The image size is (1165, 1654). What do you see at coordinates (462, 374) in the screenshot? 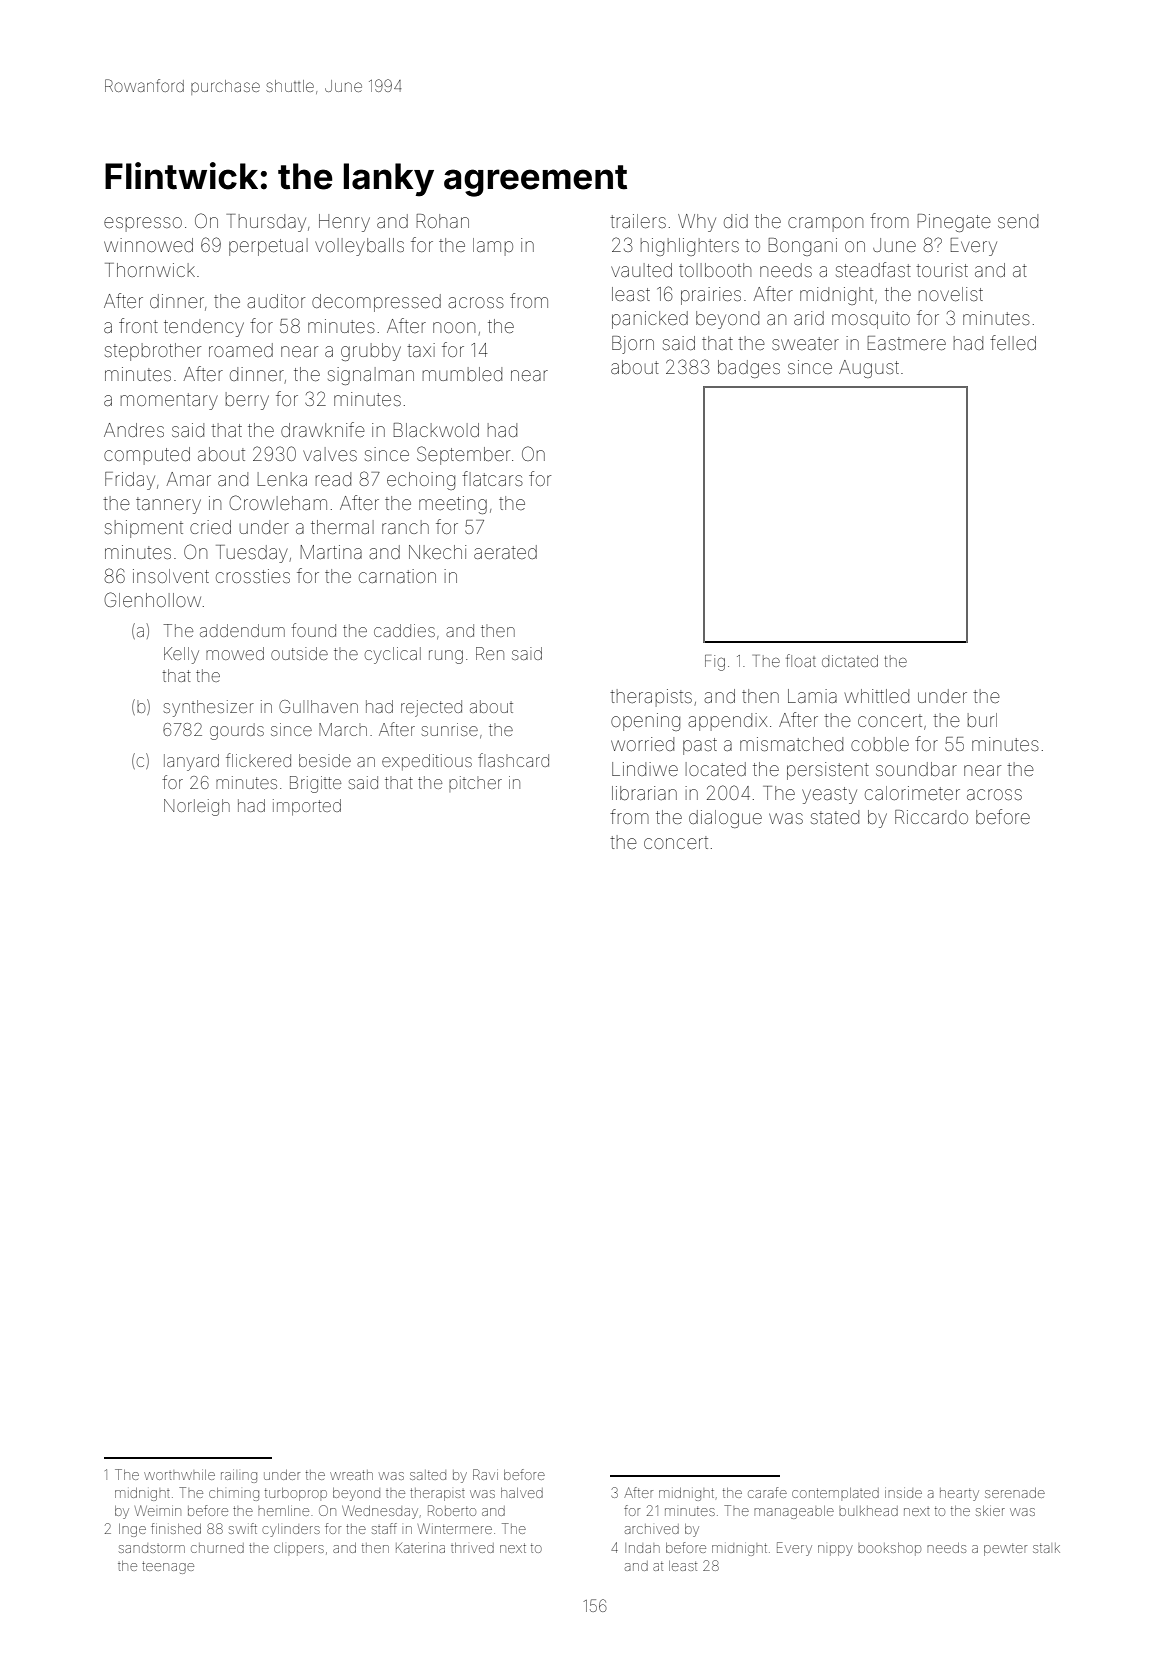
I see `mumbled` at bounding box center [462, 374].
